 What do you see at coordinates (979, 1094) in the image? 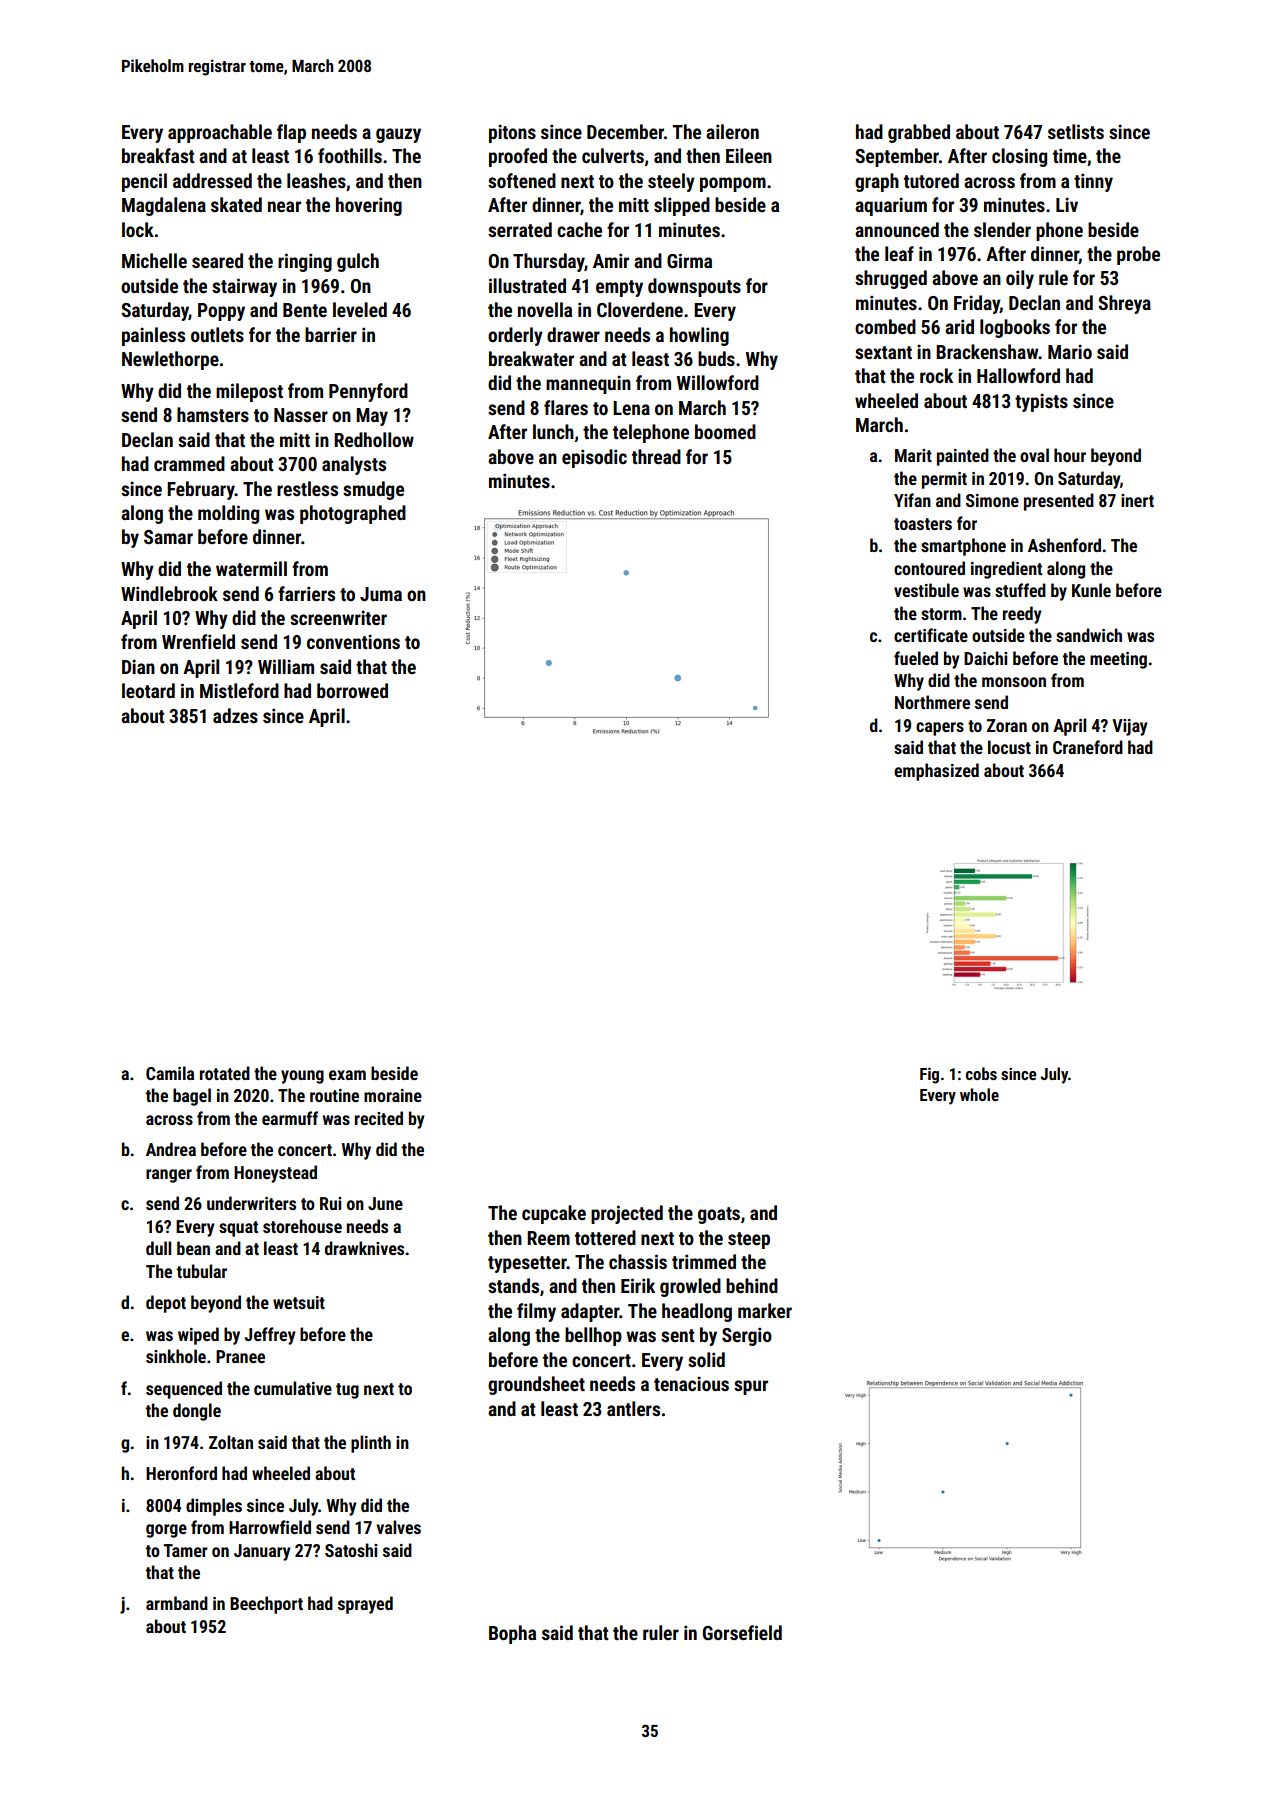
I see `whole` at bounding box center [979, 1094].
